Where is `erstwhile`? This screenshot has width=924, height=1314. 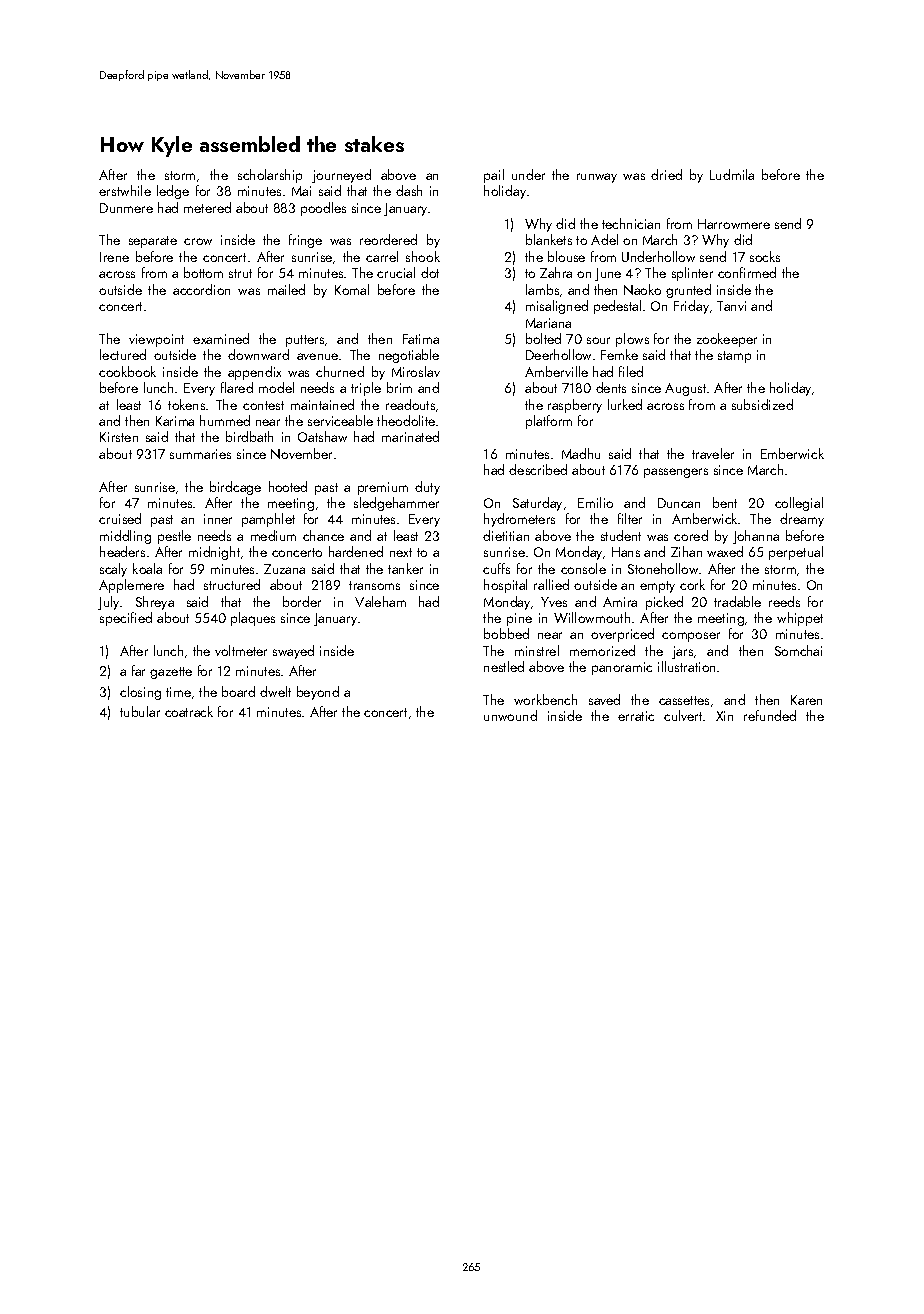 erstwhile is located at coordinates (125, 190).
